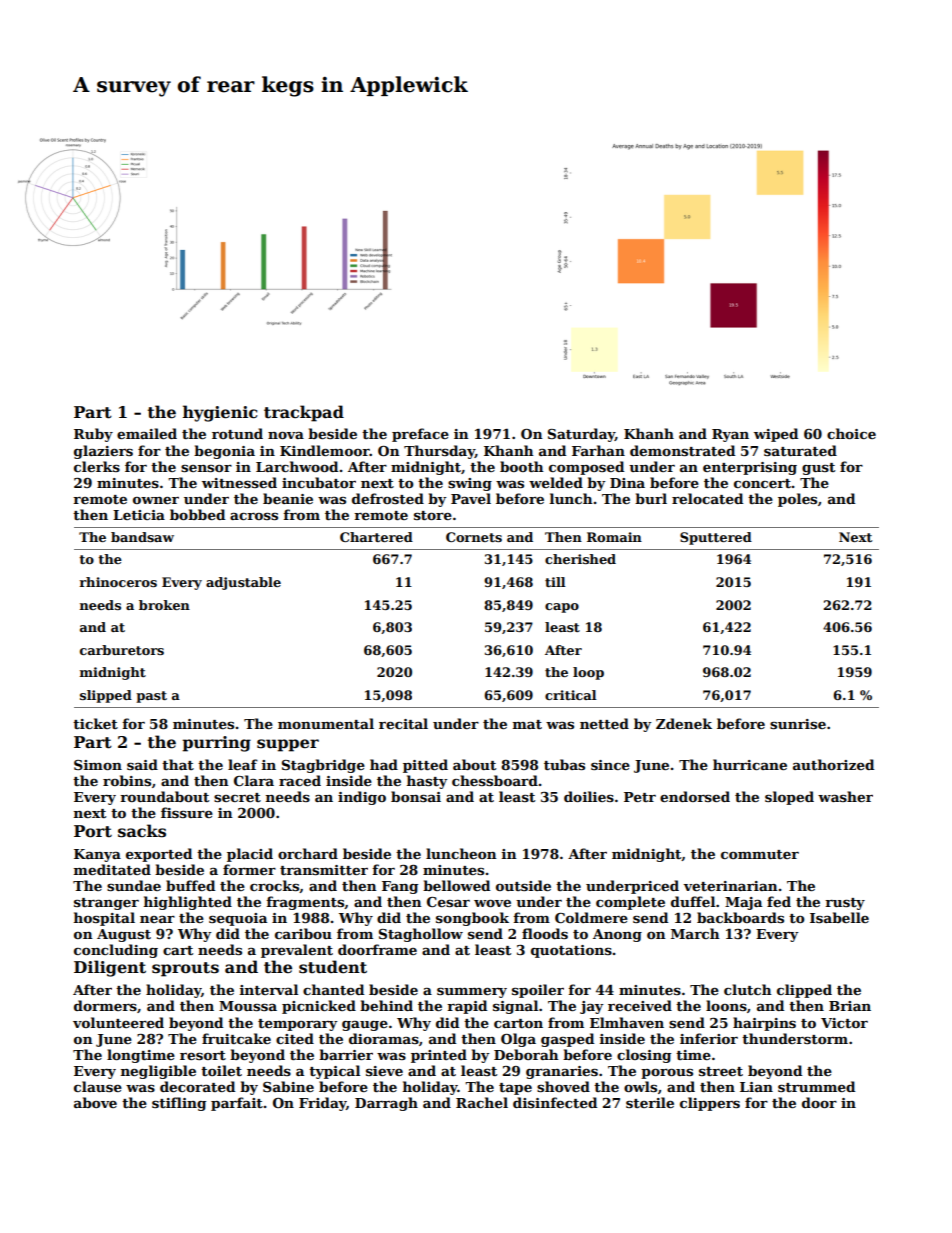 This page has width=952, height=1233. What do you see at coordinates (760, 854) in the page?
I see `commuter` at bounding box center [760, 854].
